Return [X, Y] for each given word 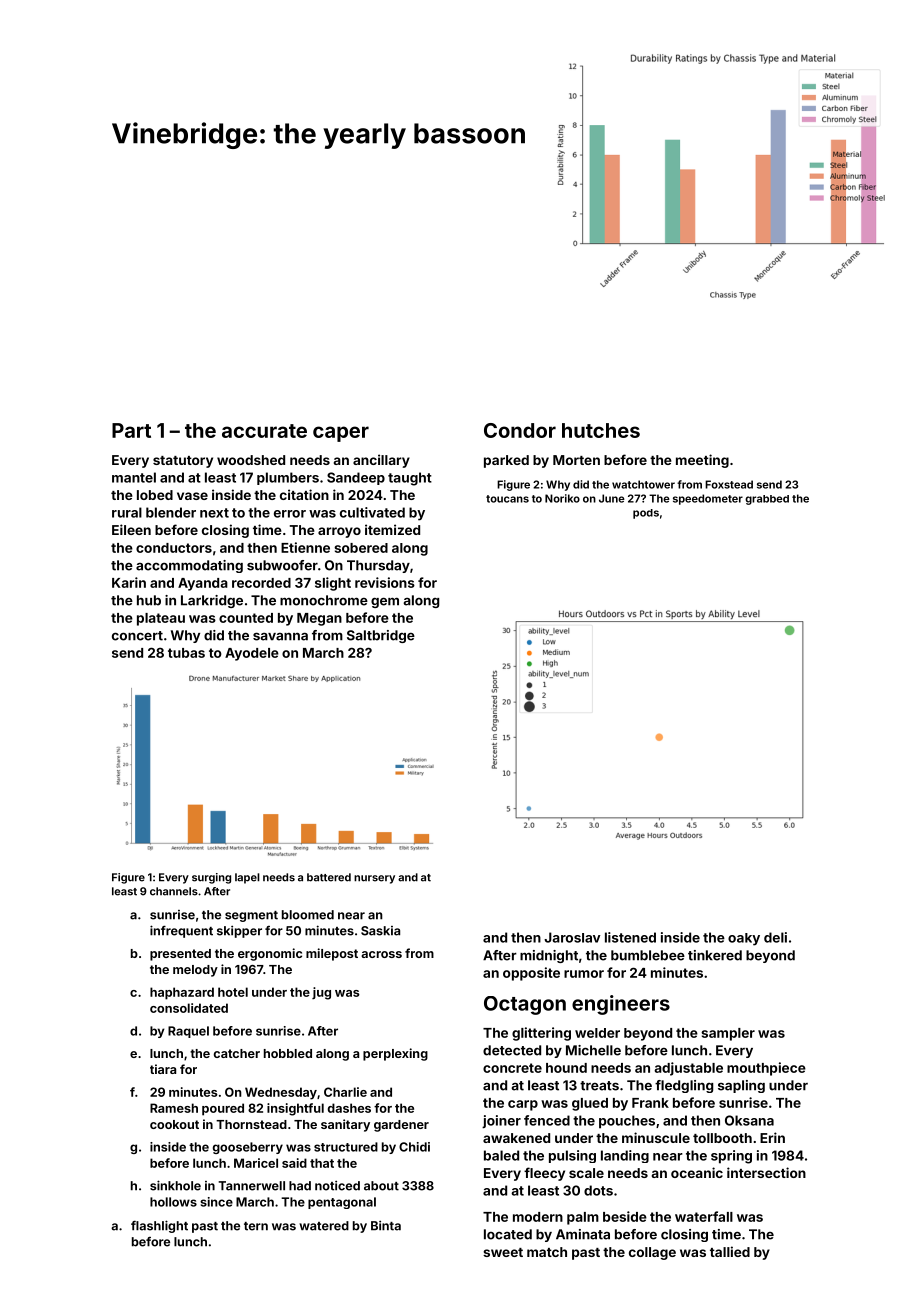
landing [625, 1156]
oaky [744, 939]
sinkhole [175, 1185]
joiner [501, 1122]
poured [223, 1109]
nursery [374, 879]
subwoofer [282, 565]
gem [385, 602]
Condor [520, 430]
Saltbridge [381, 636]
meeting [702, 461]
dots [598, 1190]
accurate [264, 431]
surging [211, 878]
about [381, 1186]
